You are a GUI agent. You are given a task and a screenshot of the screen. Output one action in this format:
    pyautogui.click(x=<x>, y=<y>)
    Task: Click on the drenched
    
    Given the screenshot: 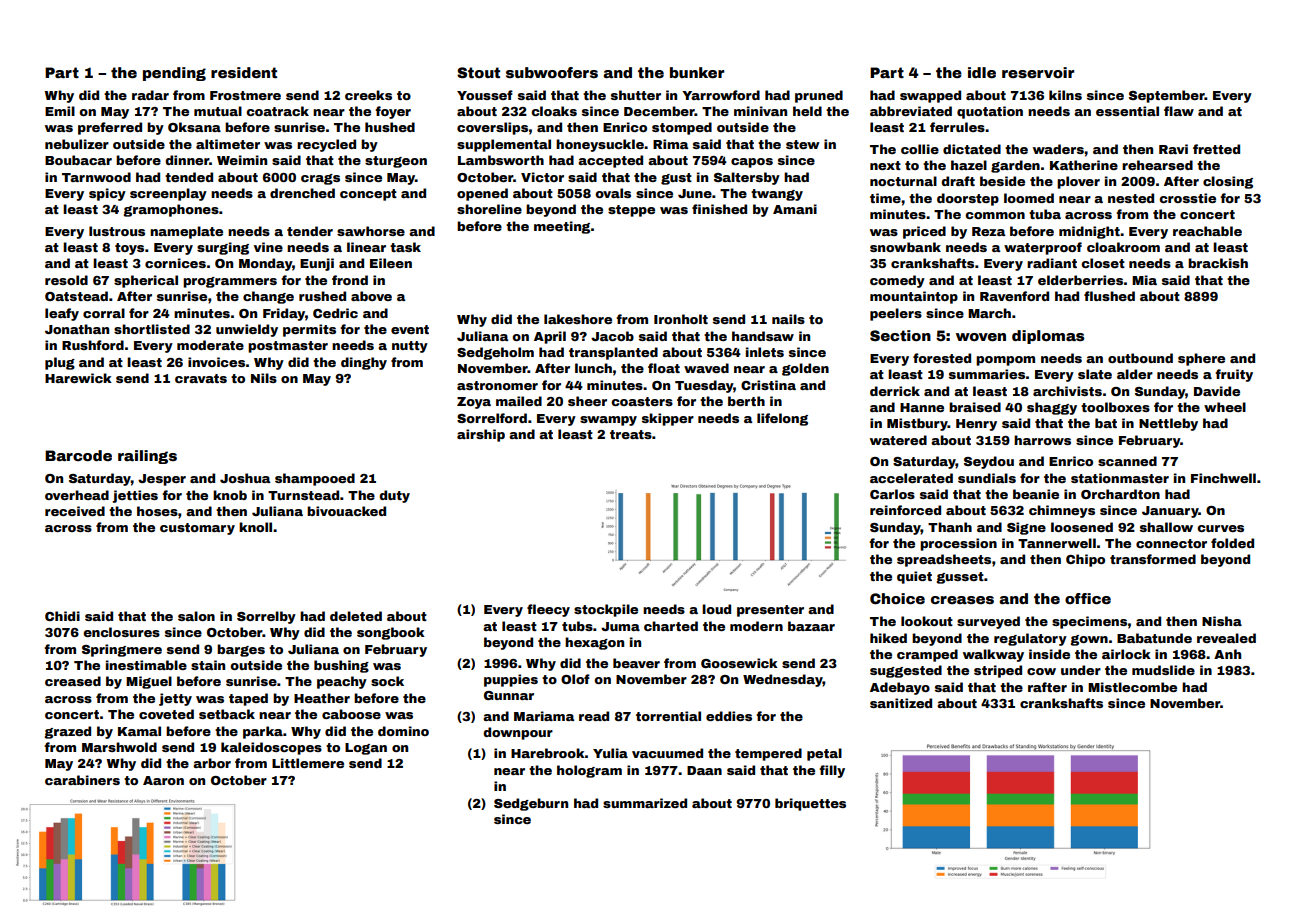 What is the action you would take?
    pyautogui.click(x=302, y=193)
